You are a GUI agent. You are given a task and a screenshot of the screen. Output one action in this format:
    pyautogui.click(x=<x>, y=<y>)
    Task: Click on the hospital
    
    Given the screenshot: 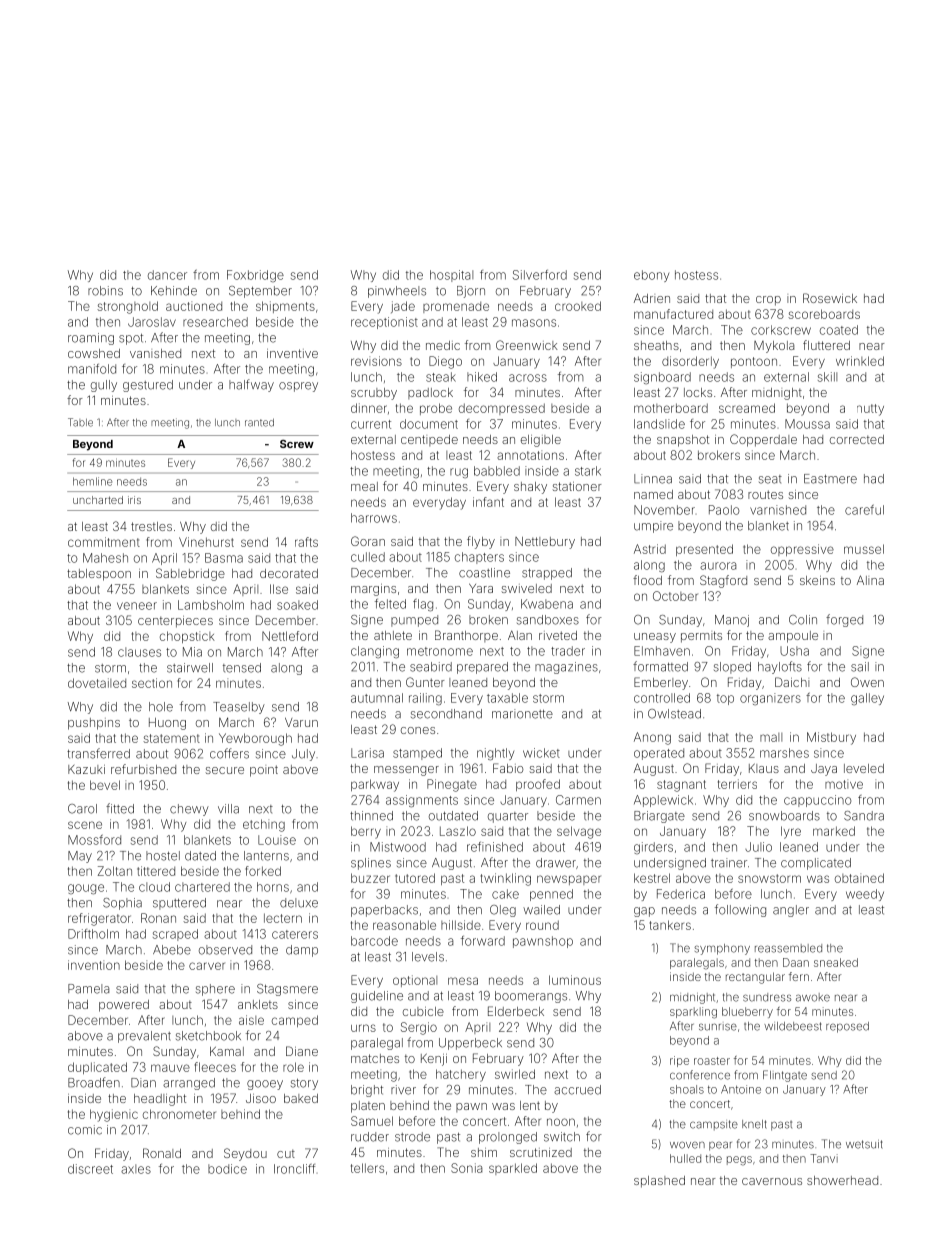 What is the action you would take?
    pyautogui.click(x=451, y=276)
